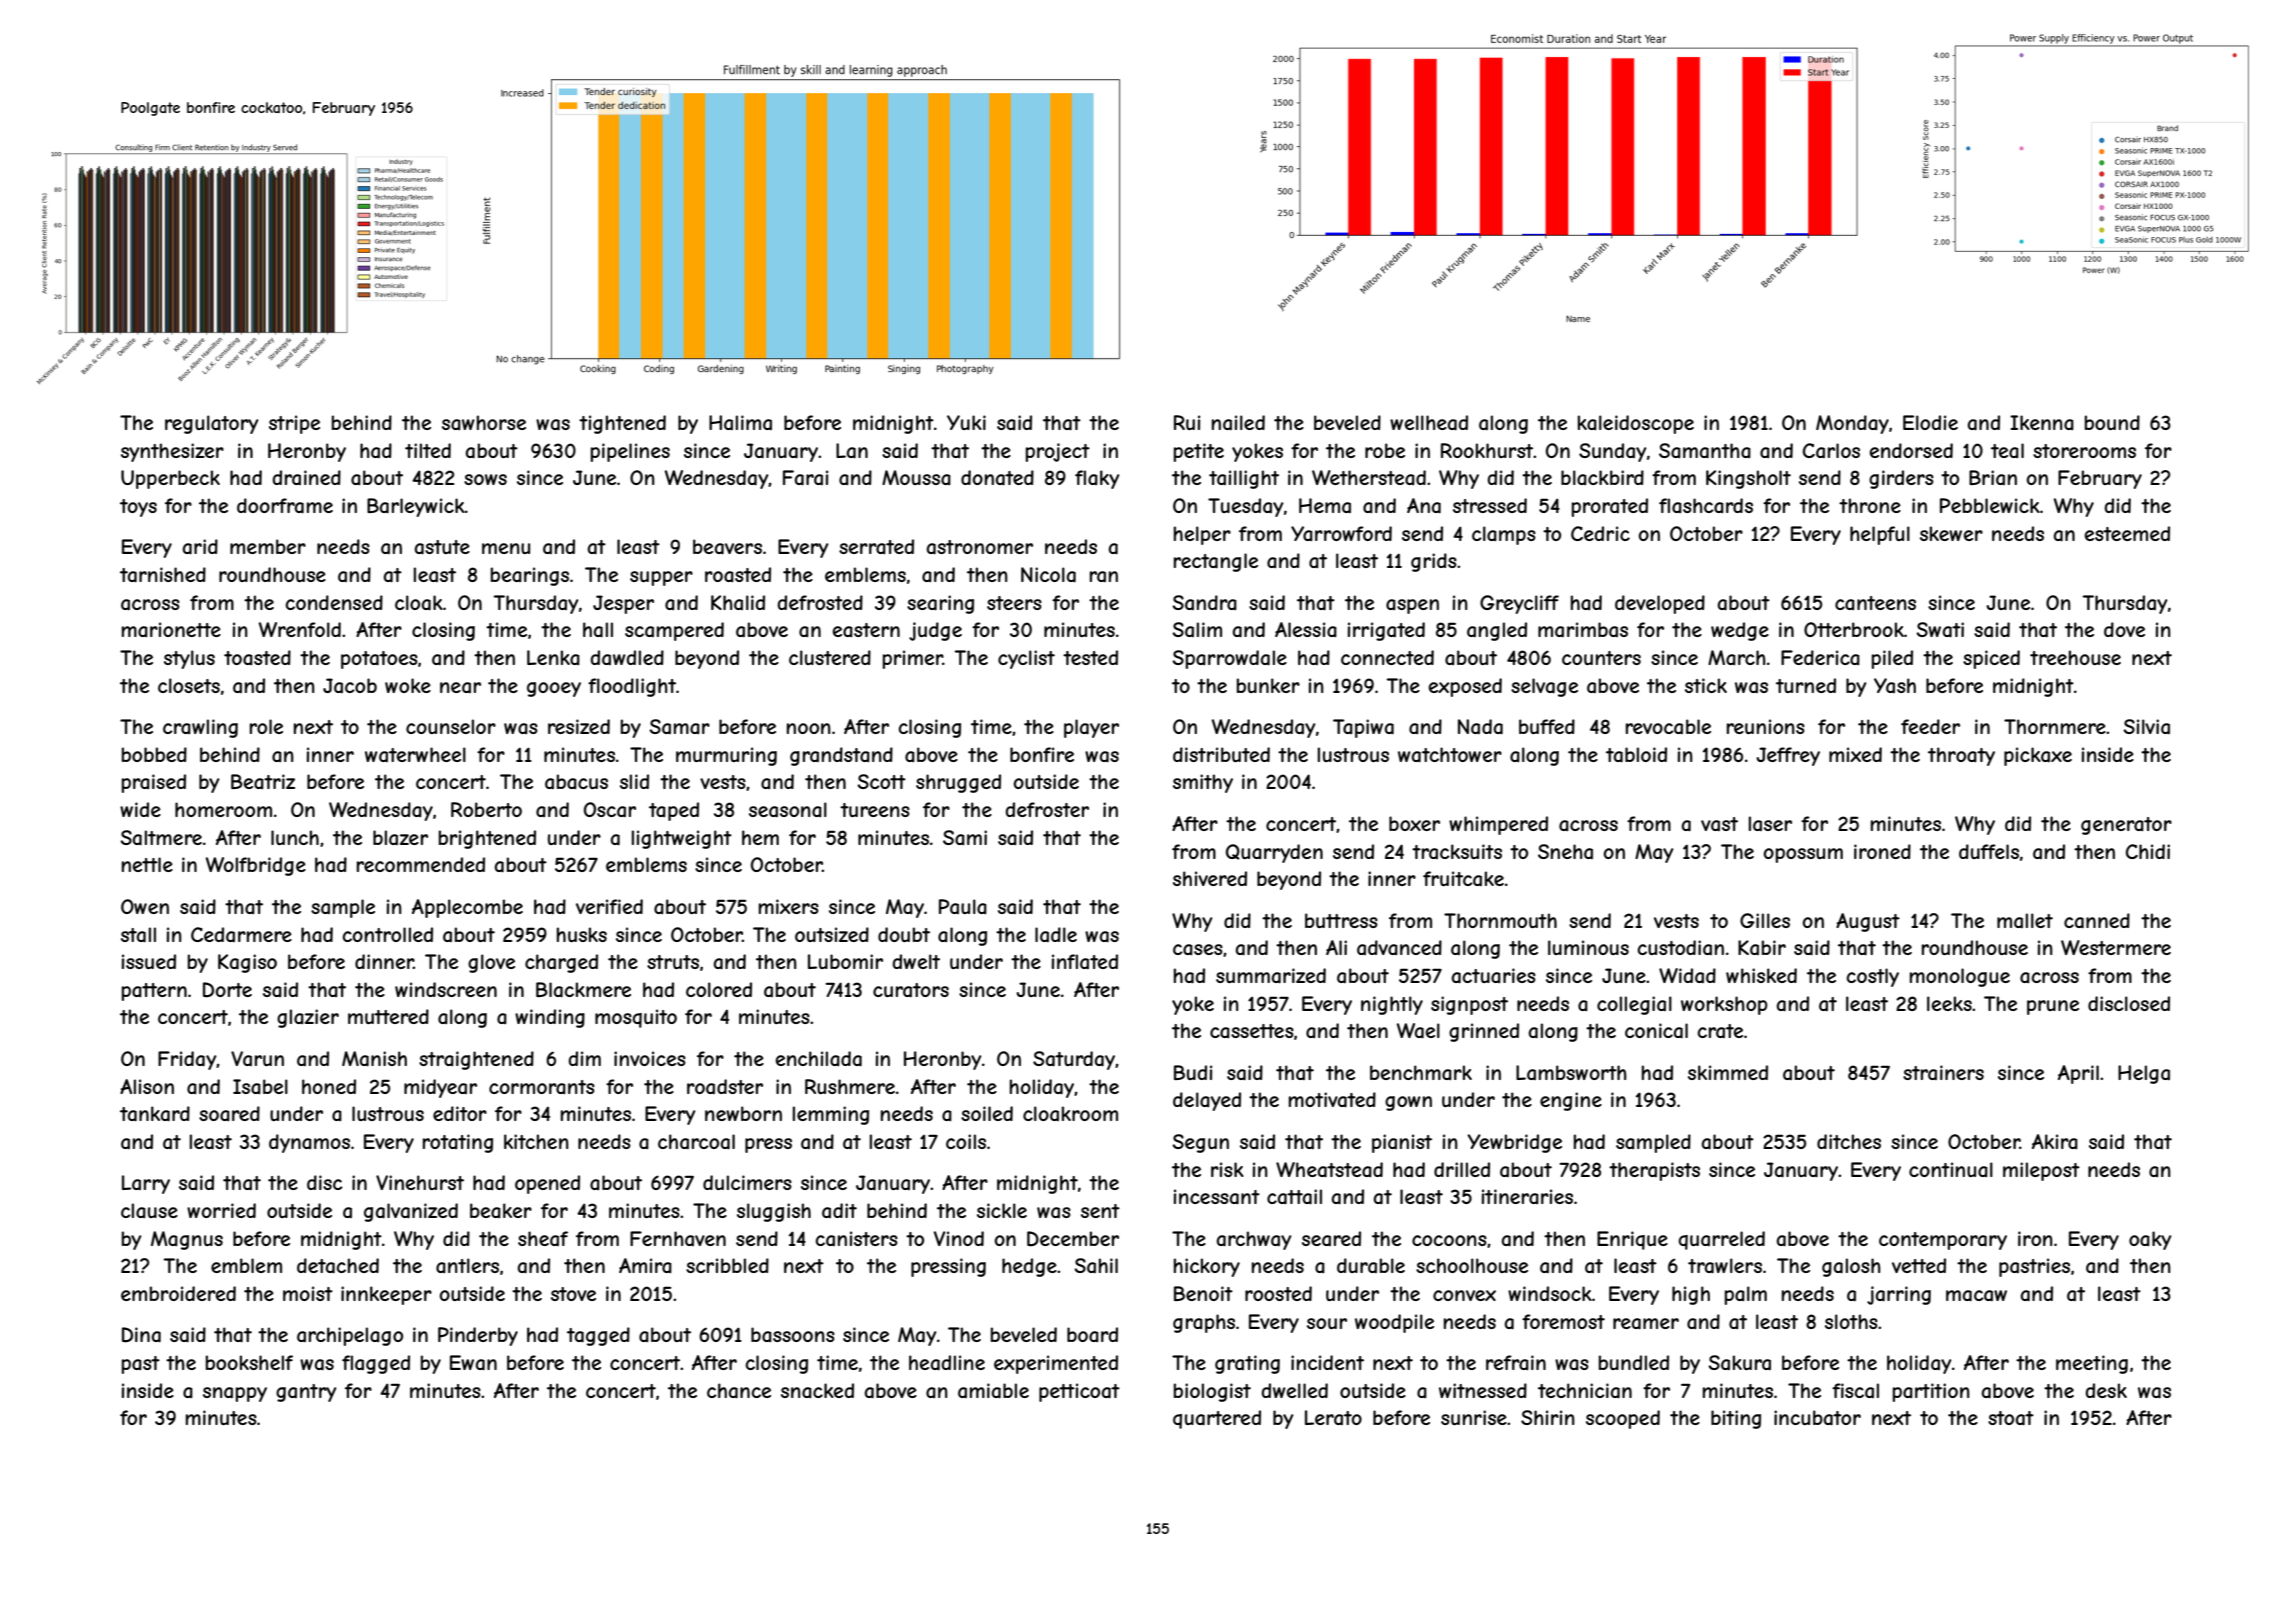 The width and height of the screenshot is (2292, 1620). I want to click on Yuki, so click(966, 422).
